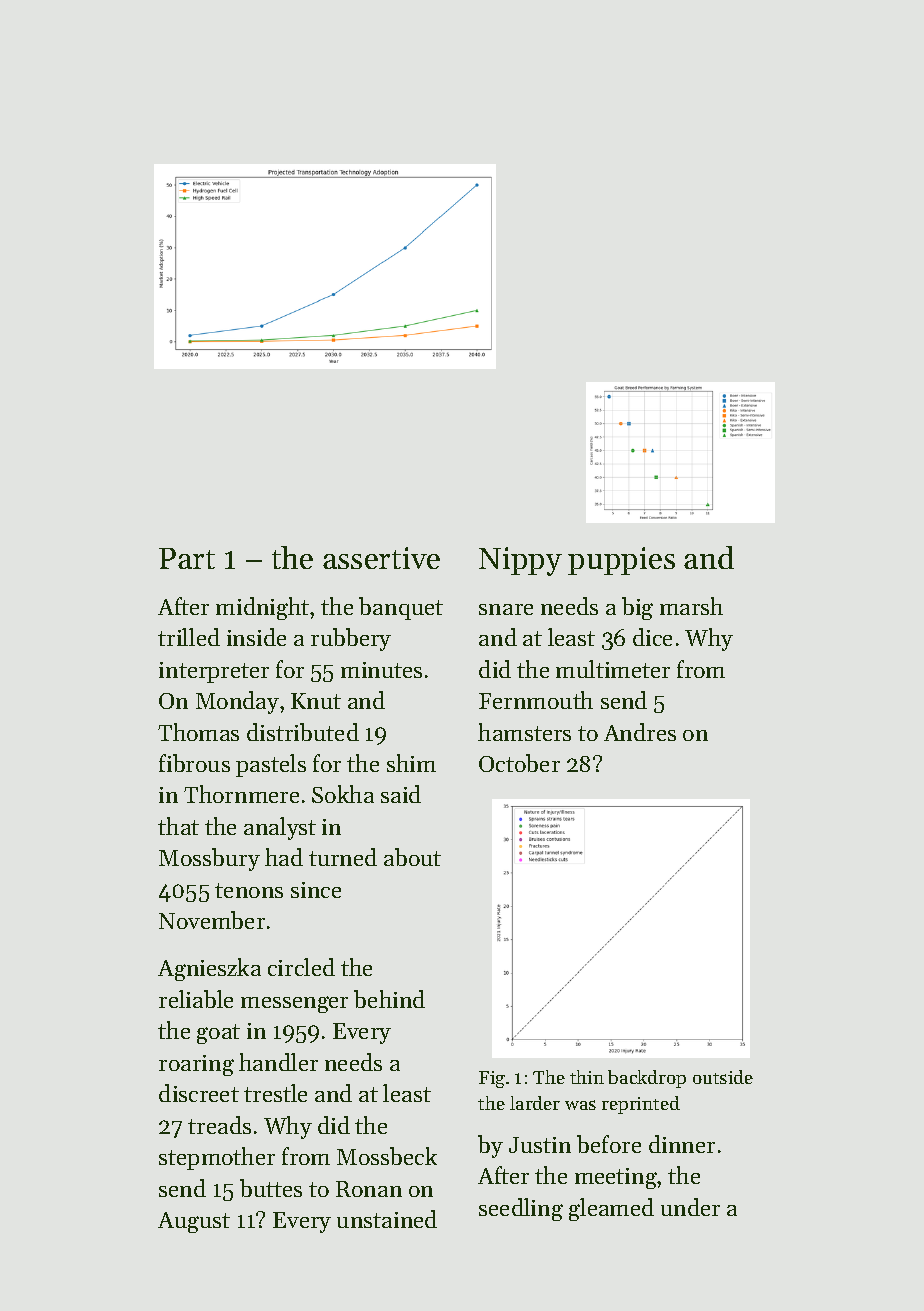 The height and width of the screenshot is (1311, 924). I want to click on Andres, so click(640, 732).
